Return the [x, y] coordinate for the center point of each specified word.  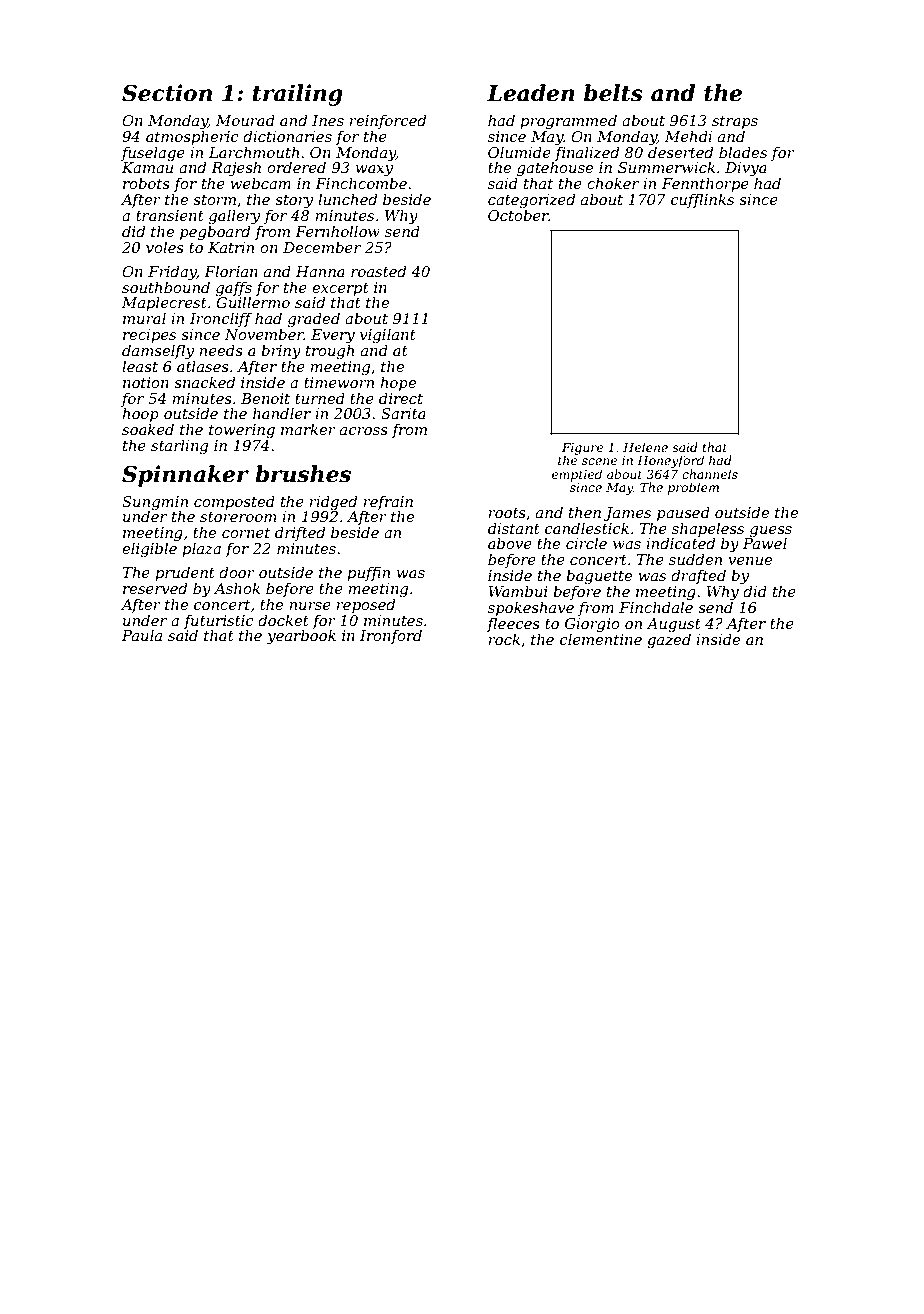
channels [710, 474]
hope [398, 383]
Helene [645, 447]
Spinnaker [185, 476]
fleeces [513, 624]
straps [735, 122]
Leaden [531, 93]
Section [167, 93]
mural [144, 318]
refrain [388, 503]
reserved [155, 588]
